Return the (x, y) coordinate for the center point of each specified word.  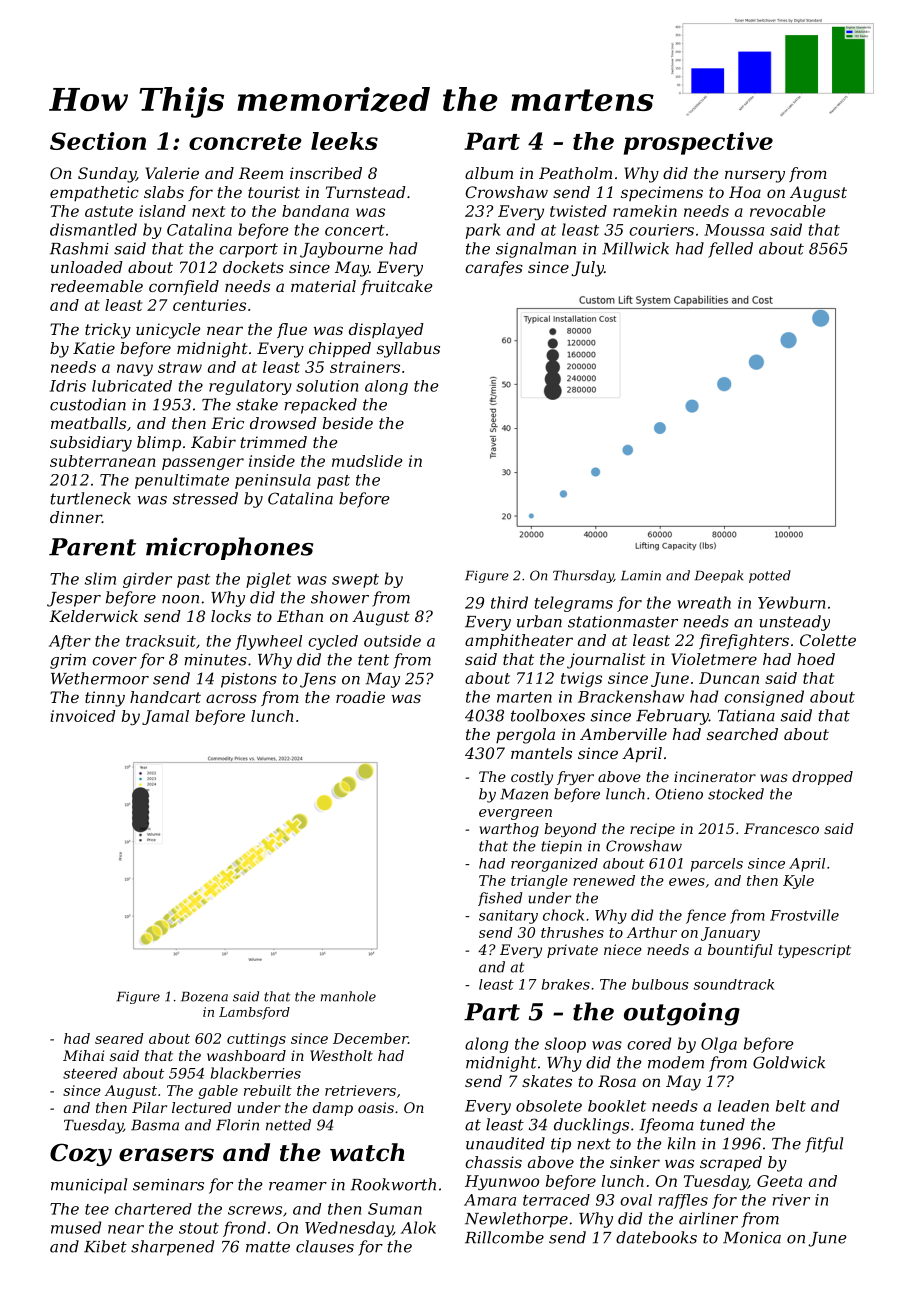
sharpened (172, 1248)
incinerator (715, 776)
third (509, 602)
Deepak (719, 576)
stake (257, 404)
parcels (717, 865)
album (489, 173)
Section (98, 141)
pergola (525, 736)
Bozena (204, 997)
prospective (698, 143)
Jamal (165, 717)
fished (500, 899)
